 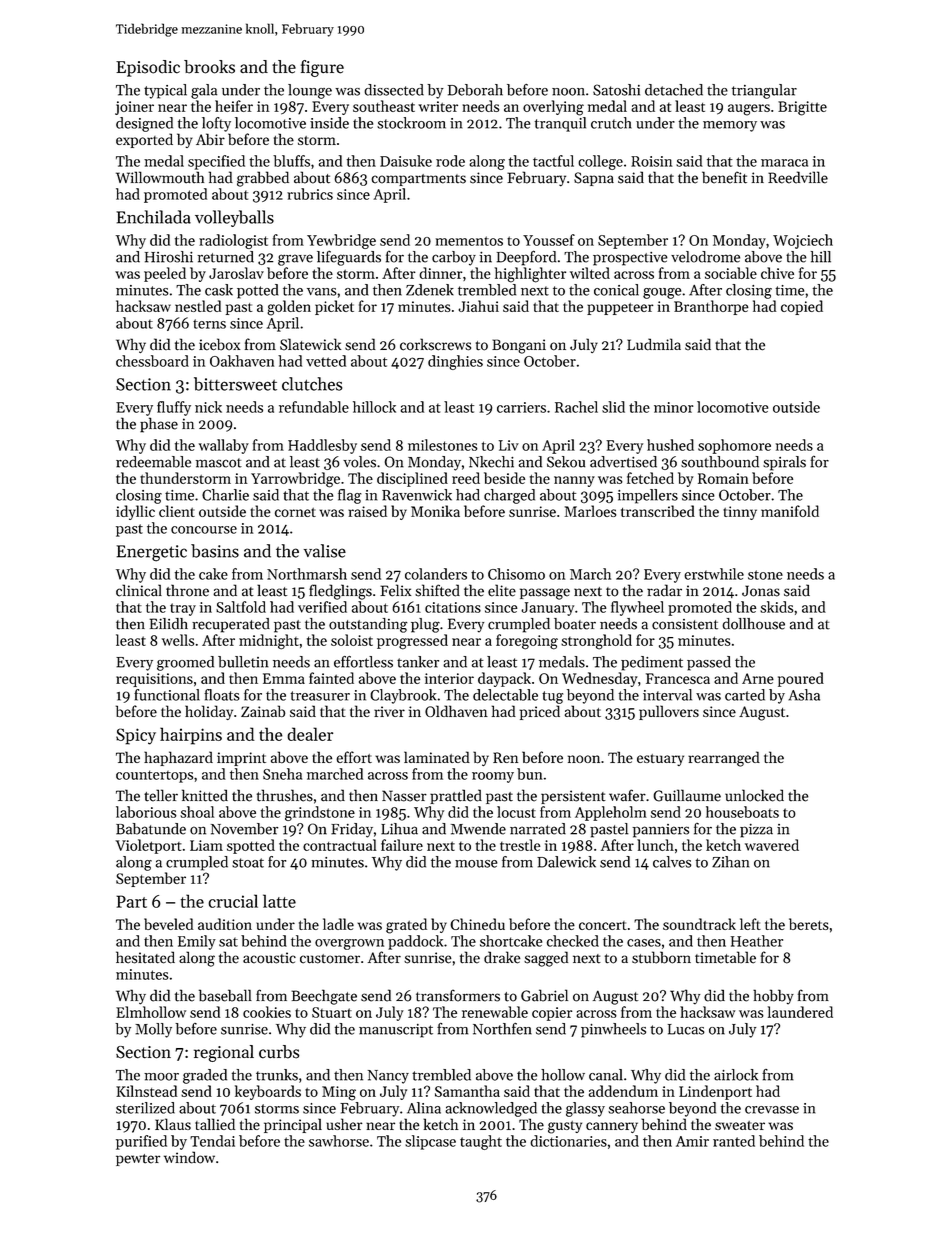 What do you see at coordinates (325, 551) in the page?
I see `valise` at bounding box center [325, 551].
